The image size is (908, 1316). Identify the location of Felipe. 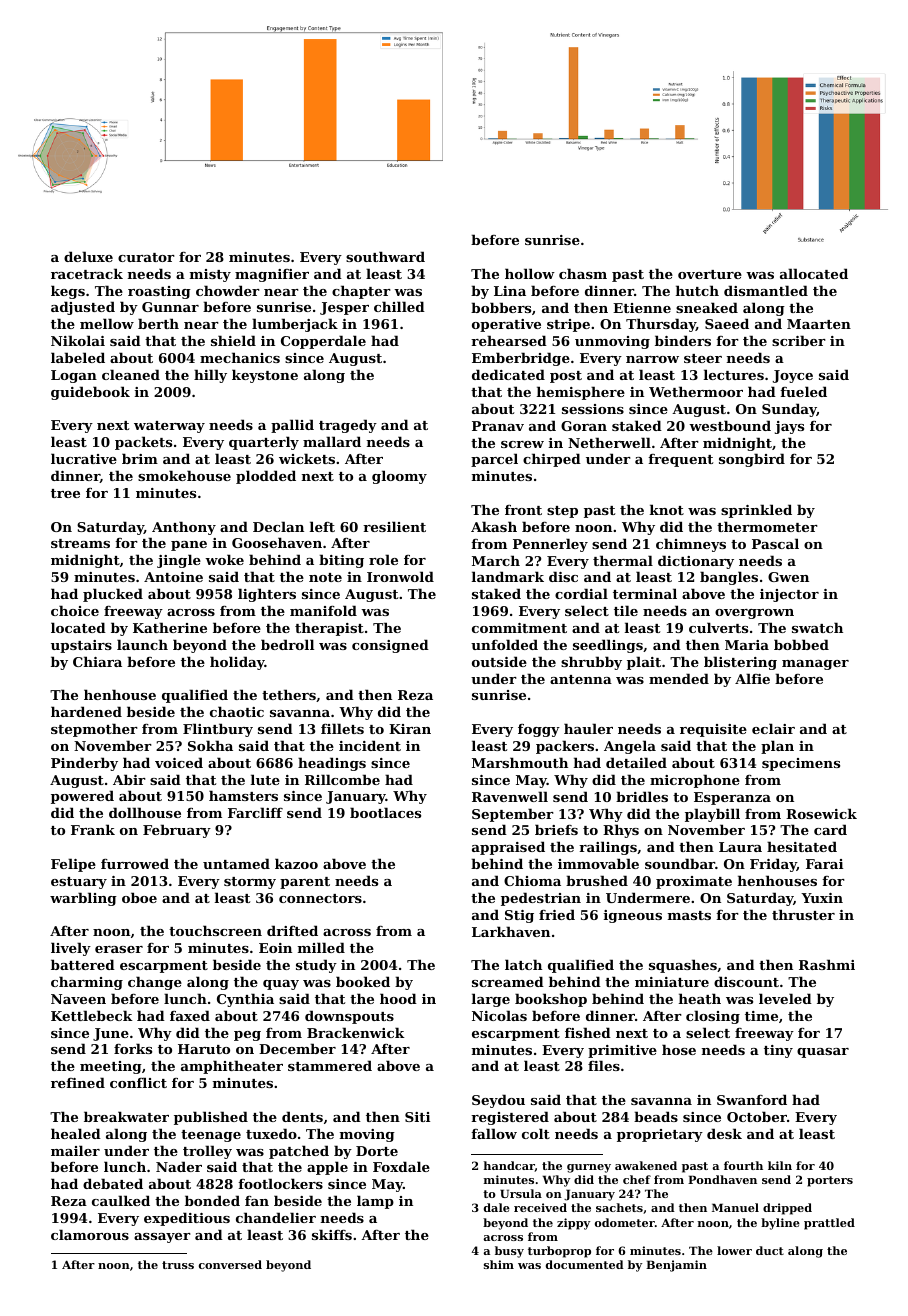
(73, 865).
